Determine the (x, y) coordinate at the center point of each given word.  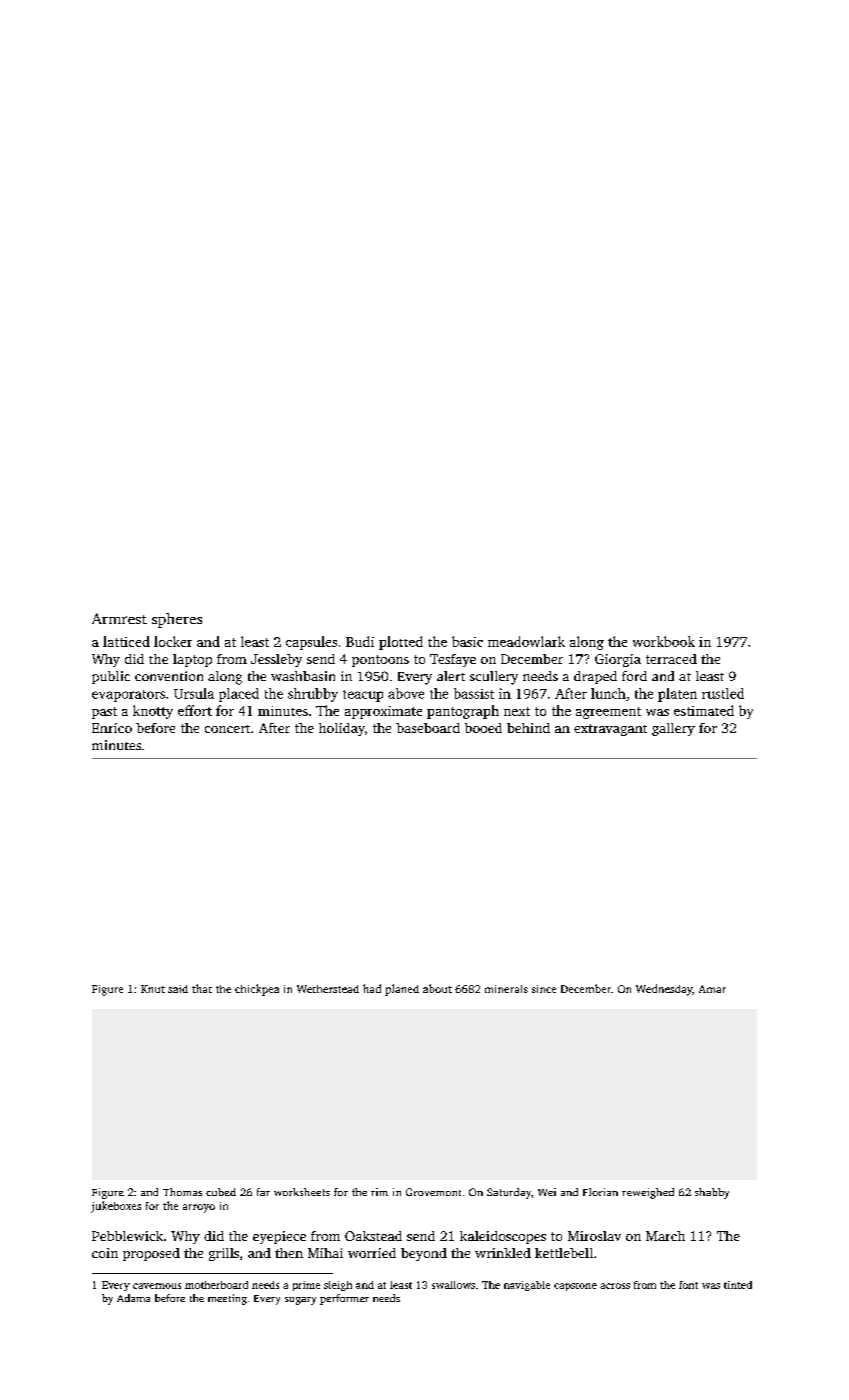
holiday (342, 729)
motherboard (216, 1285)
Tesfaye (453, 660)
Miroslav (594, 1236)
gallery (673, 729)
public (111, 677)
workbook (664, 641)
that (202, 988)
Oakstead (373, 1236)
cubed (221, 1192)
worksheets (302, 1192)
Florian (600, 1192)
